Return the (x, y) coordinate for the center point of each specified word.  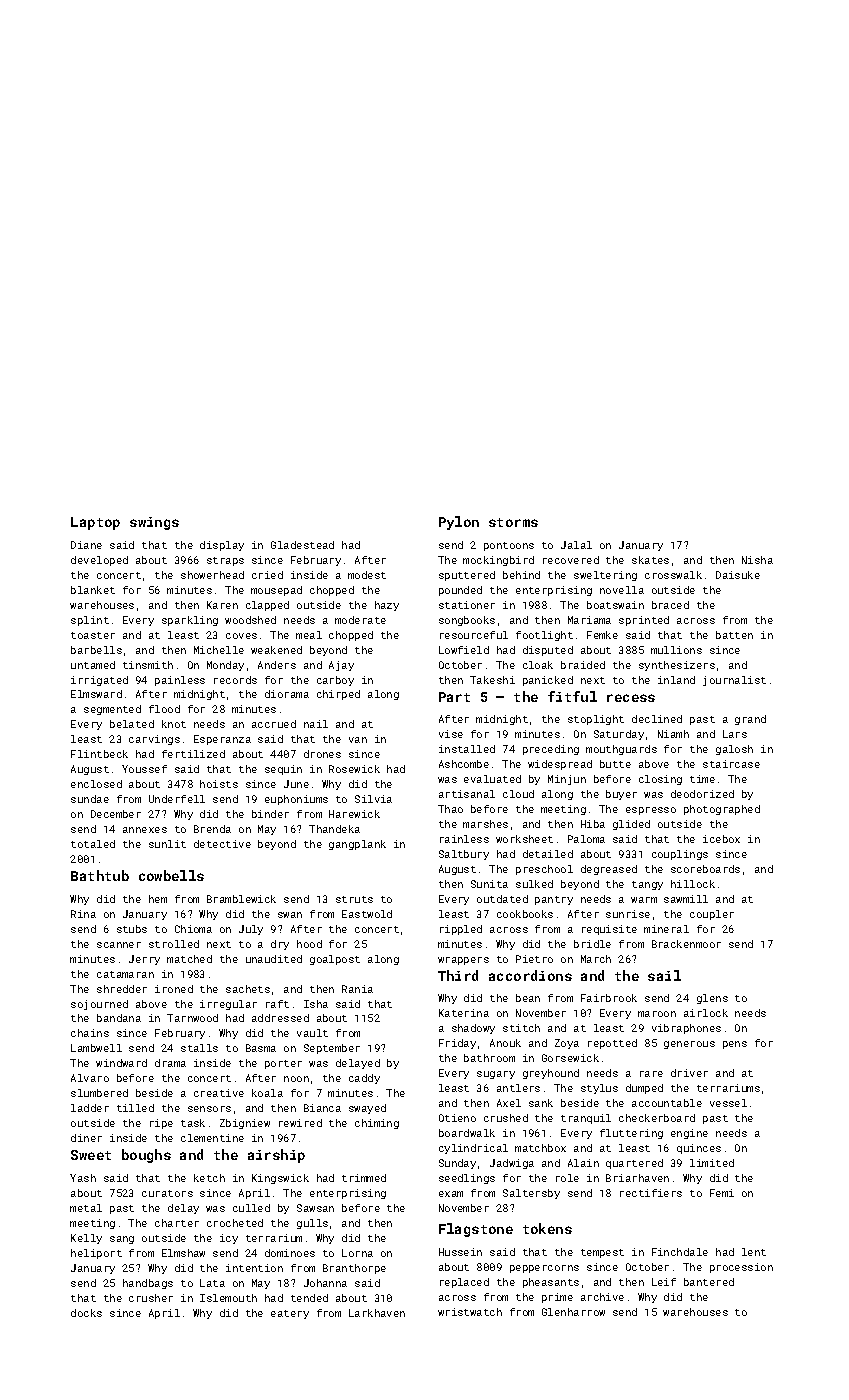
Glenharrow (573, 1312)
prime (557, 1298)
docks (86, 1313)
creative (219, 1093)
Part (454, 697)
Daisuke (738, 575)
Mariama (589, 620)
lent (754, 1252)
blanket (93, 590)
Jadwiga (512, 1164)
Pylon (459, 523)
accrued (274, 724)
